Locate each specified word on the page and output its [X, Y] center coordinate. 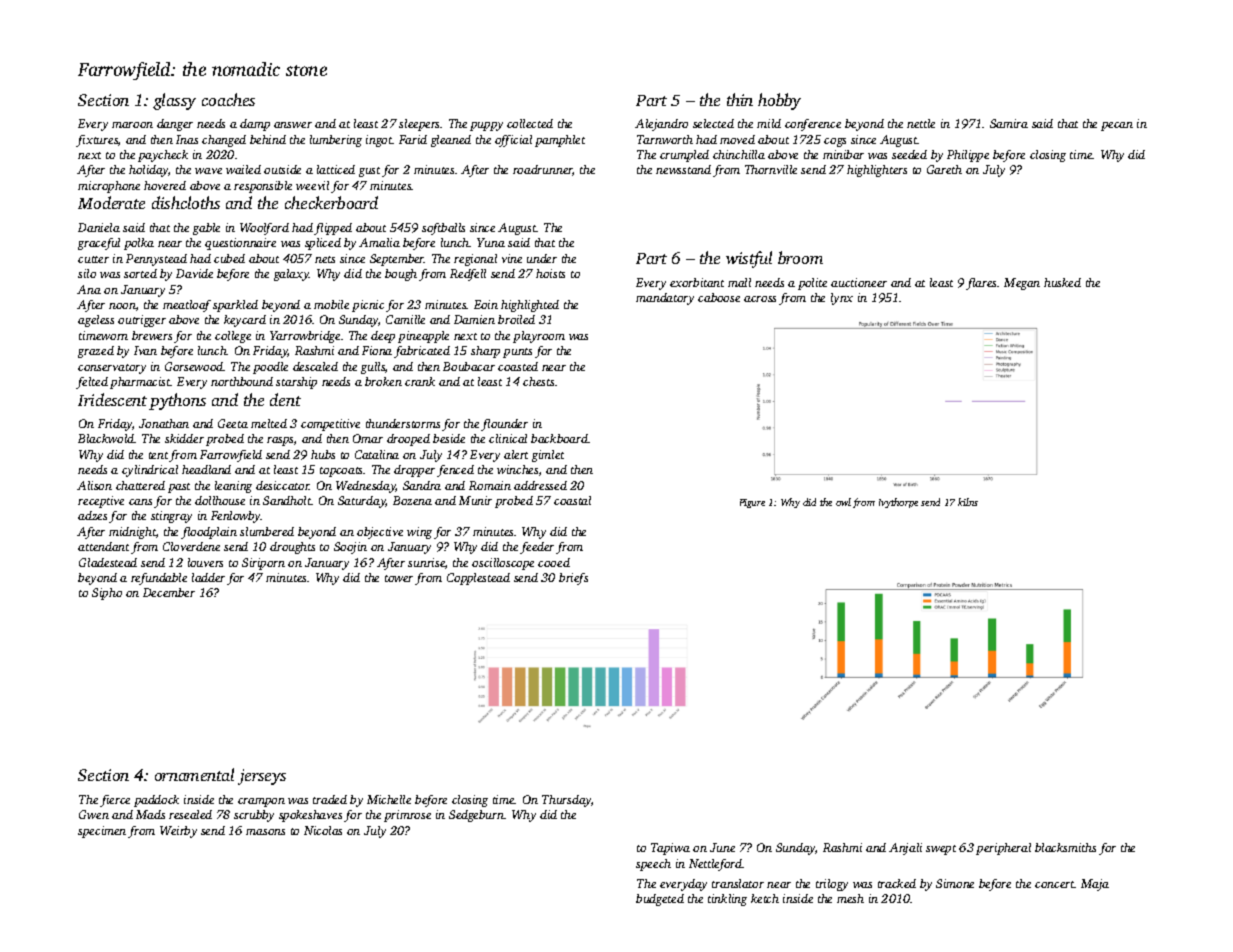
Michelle [389, 799]
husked [1062, 282]
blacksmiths [1065, 847]
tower [399, 578]
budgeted [660, 900]
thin [740, 99]
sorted [140, 273]
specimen [102, 832]
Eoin [486, 304]
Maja [1095, 885]
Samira [1009, 123]
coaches [228, 99]
